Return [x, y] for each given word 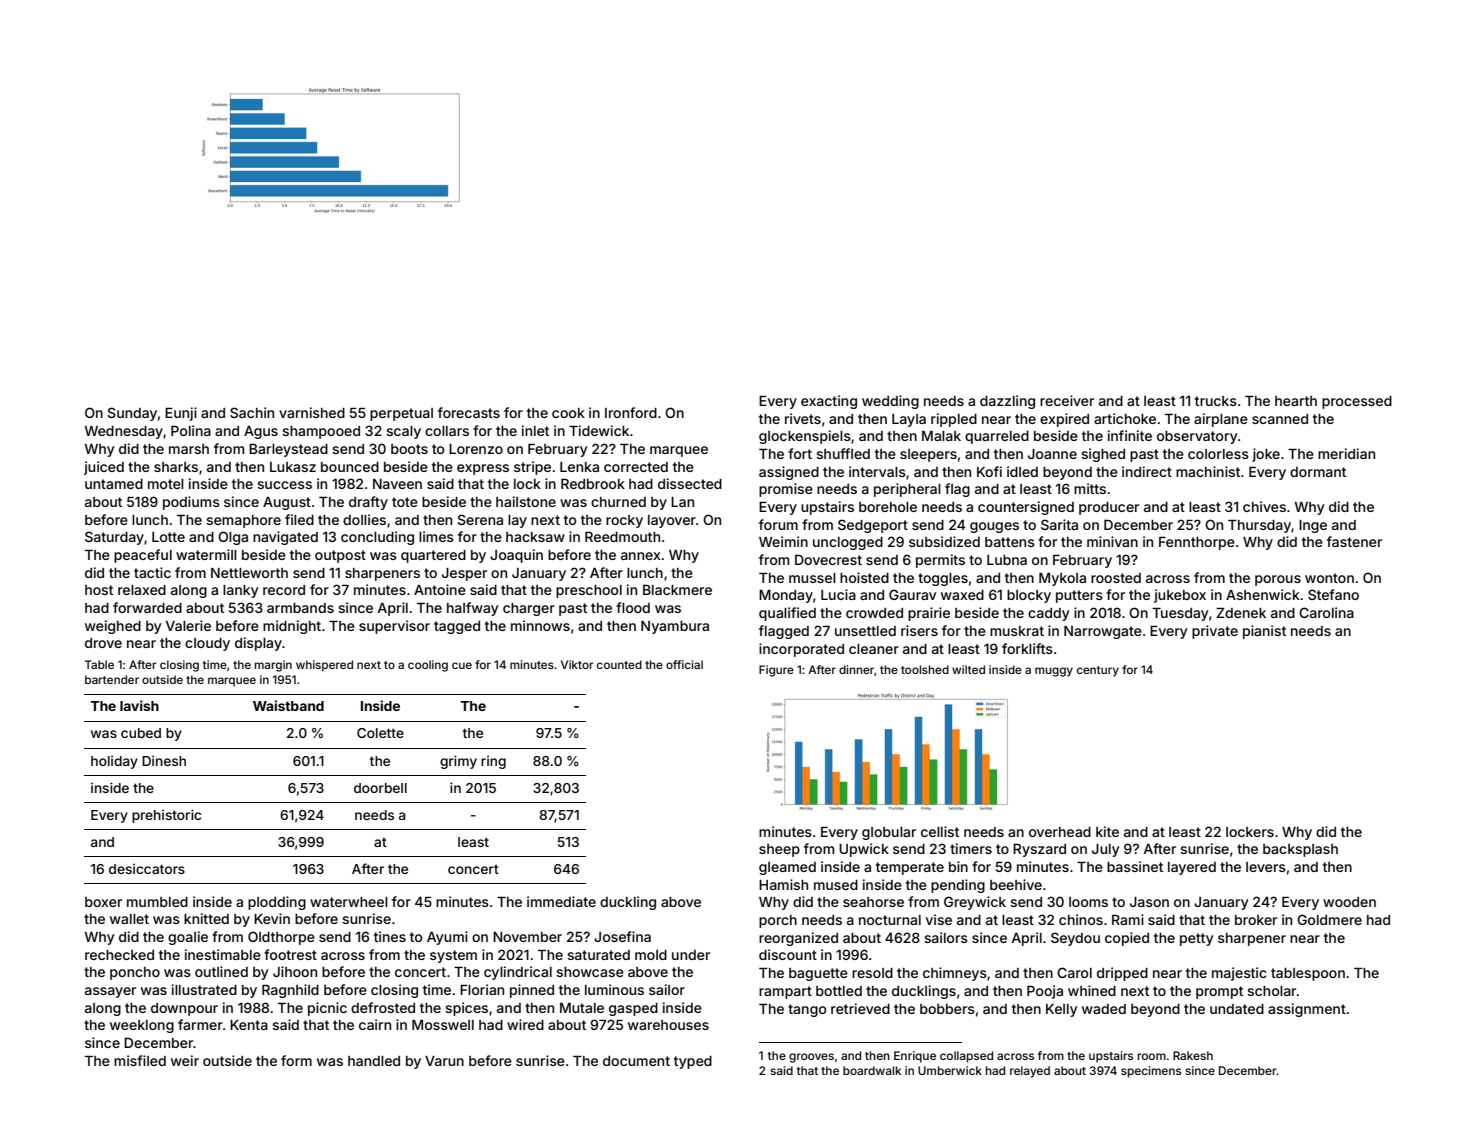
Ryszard [1039, 850]
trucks [1216, 401]
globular [889, 833]
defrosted [383, 1007]
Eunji [181, 414]
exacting [829, 402]
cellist [940, 831]
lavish [139, 705]
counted [619, 664]
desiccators [147, 868]
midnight [292, 627]
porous [1278, 580]
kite [1107, 831]
